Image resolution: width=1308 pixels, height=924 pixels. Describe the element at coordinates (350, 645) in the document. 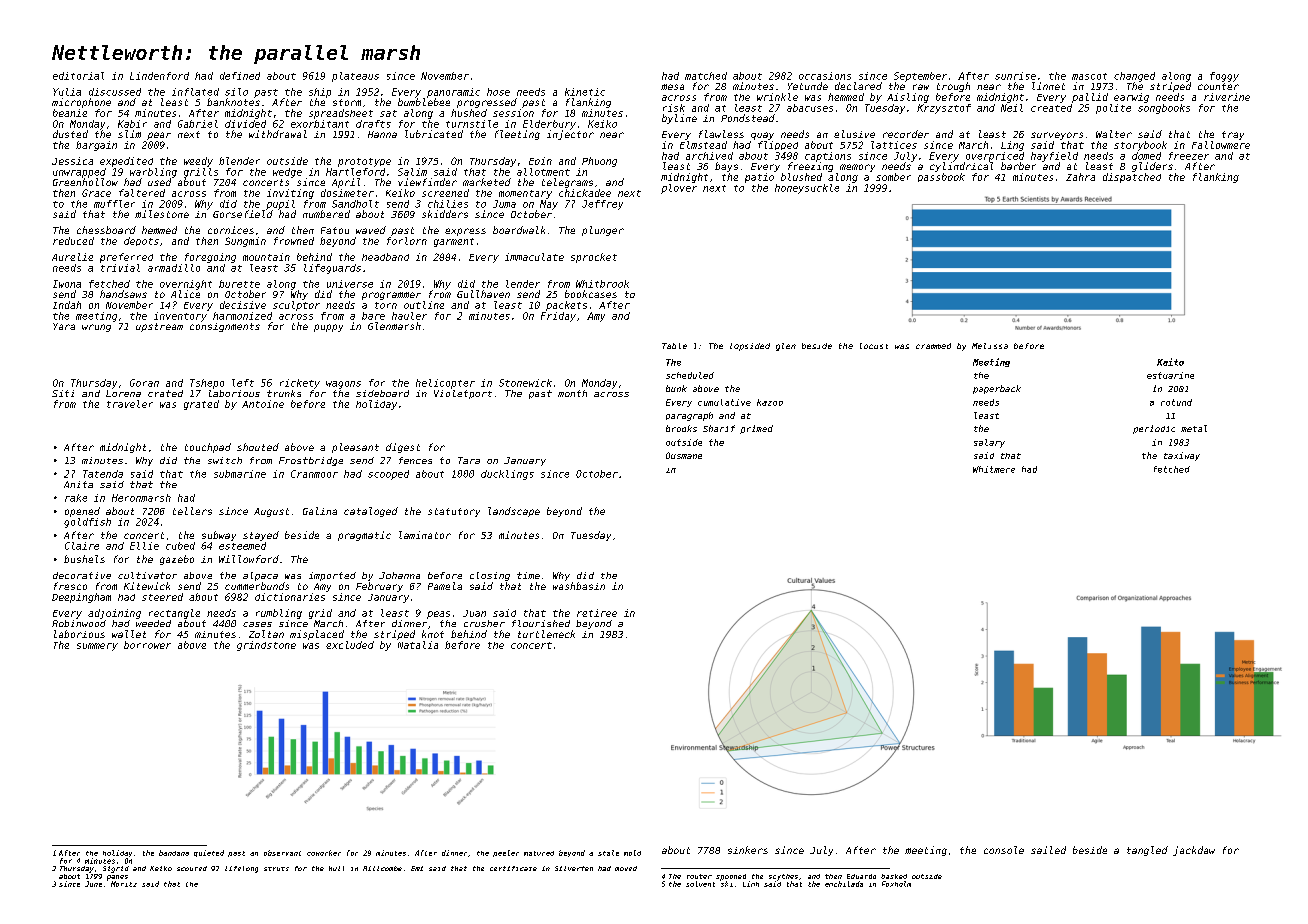

I see `excluded` at that location.
